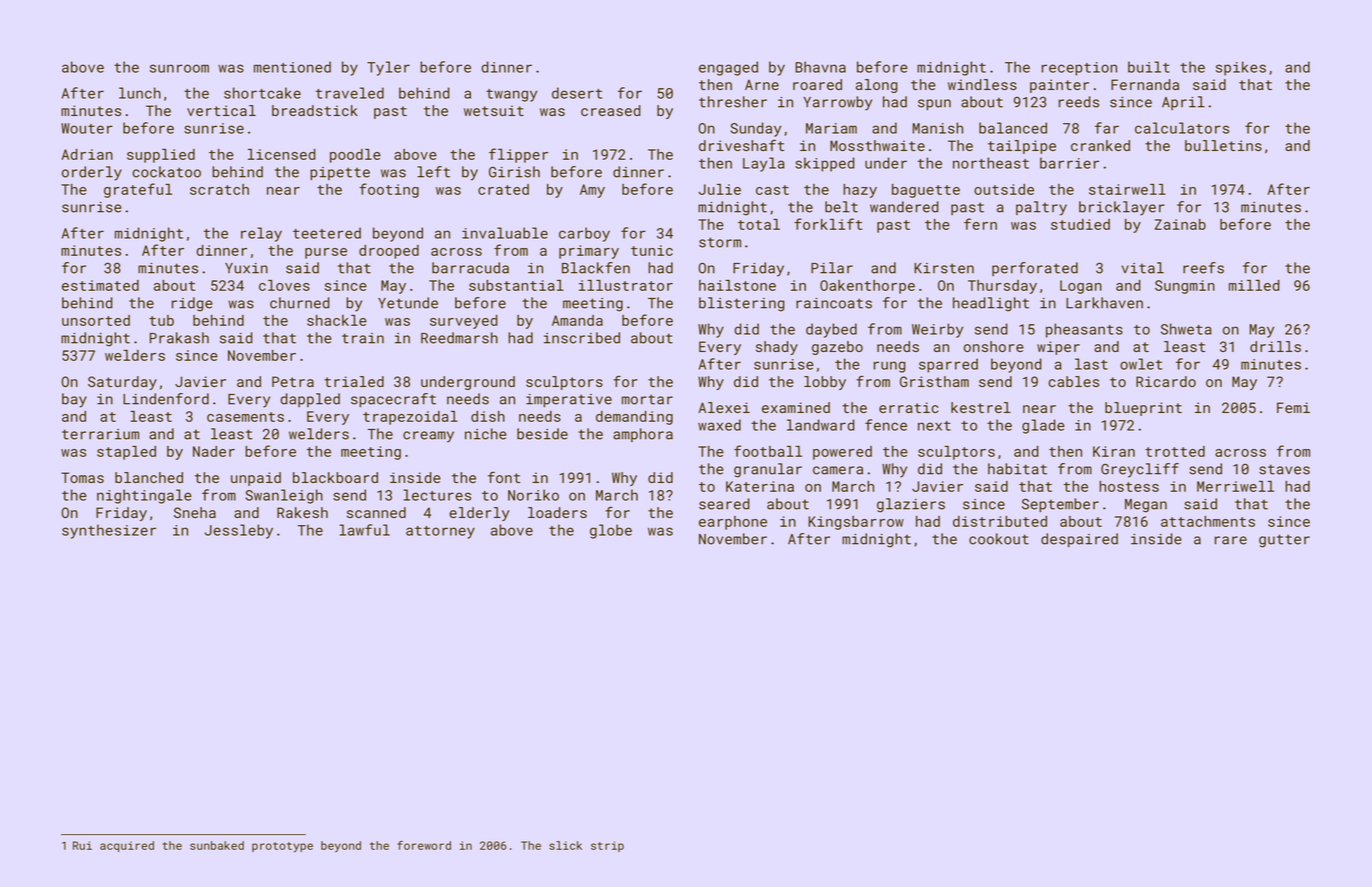 The height and width of the image is (887, 1372). Describe the element at coordinates (860, 191) in the image. I see `hazy` at that location.
